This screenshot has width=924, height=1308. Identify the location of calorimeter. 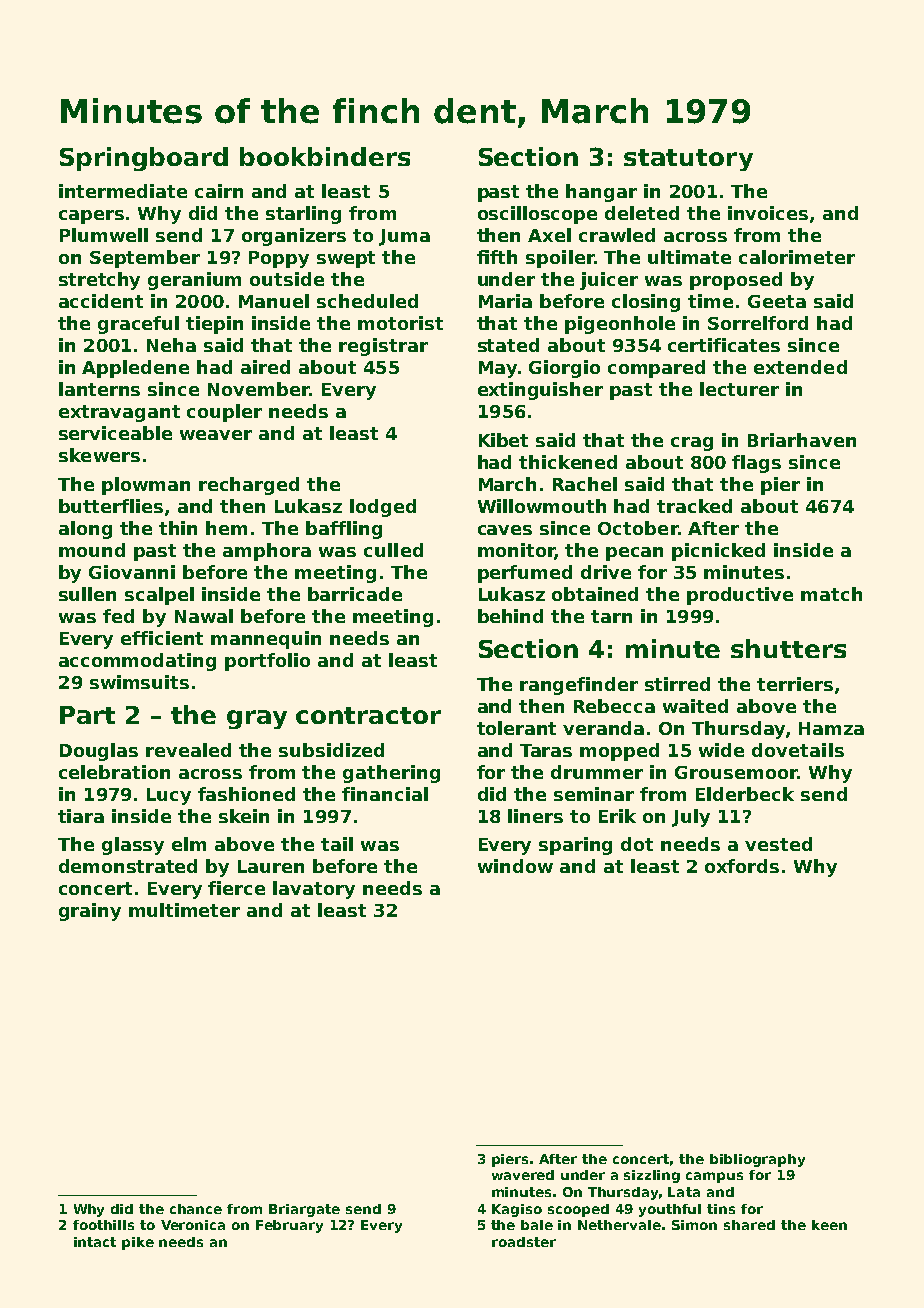
(797, 257).
